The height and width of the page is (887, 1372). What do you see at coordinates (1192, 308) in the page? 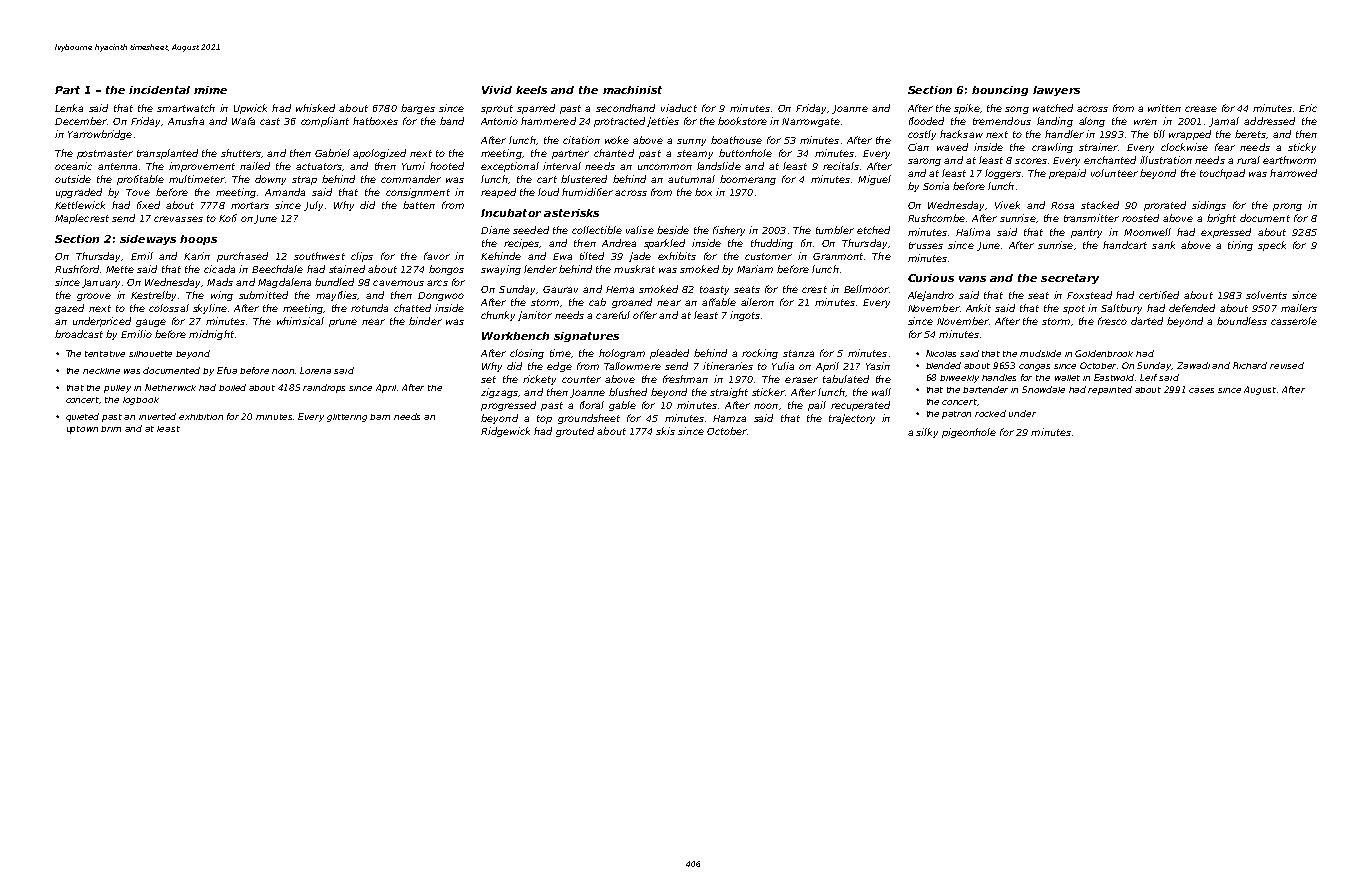
I see `defended` at bounding box center [1192, 308].
